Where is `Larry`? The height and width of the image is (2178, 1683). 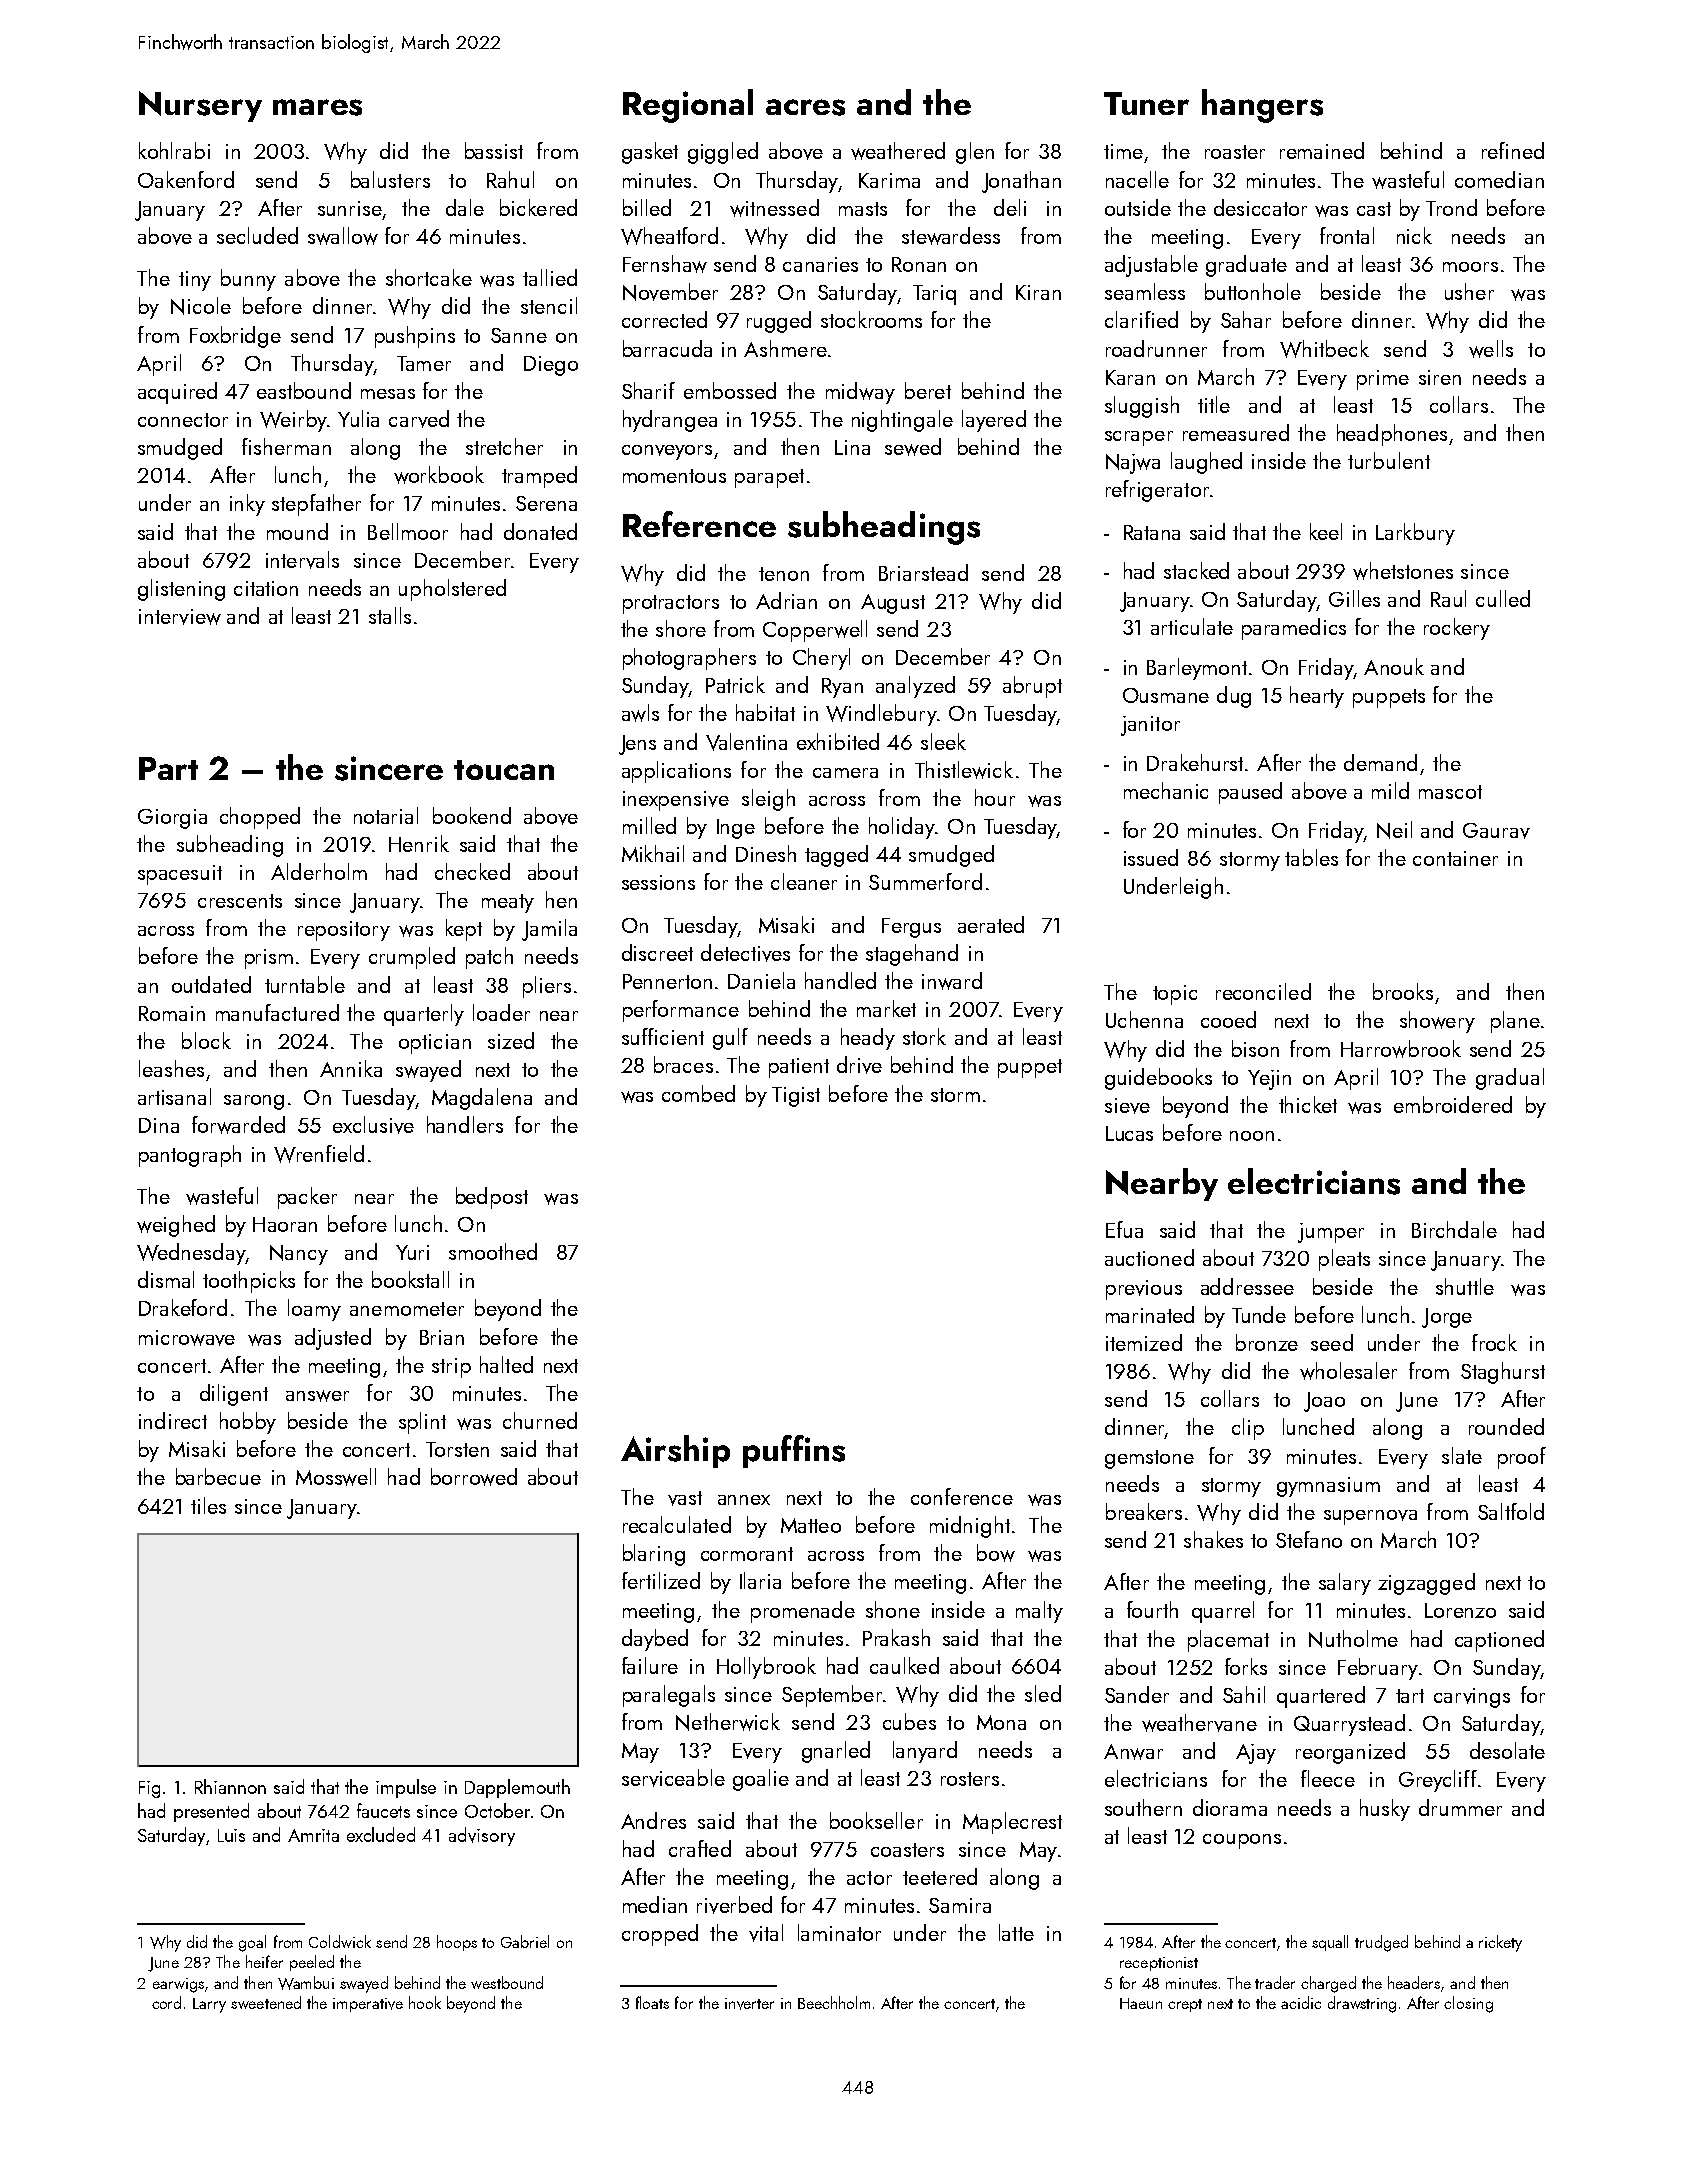
Larry is located at coordinates (209, 2005).
